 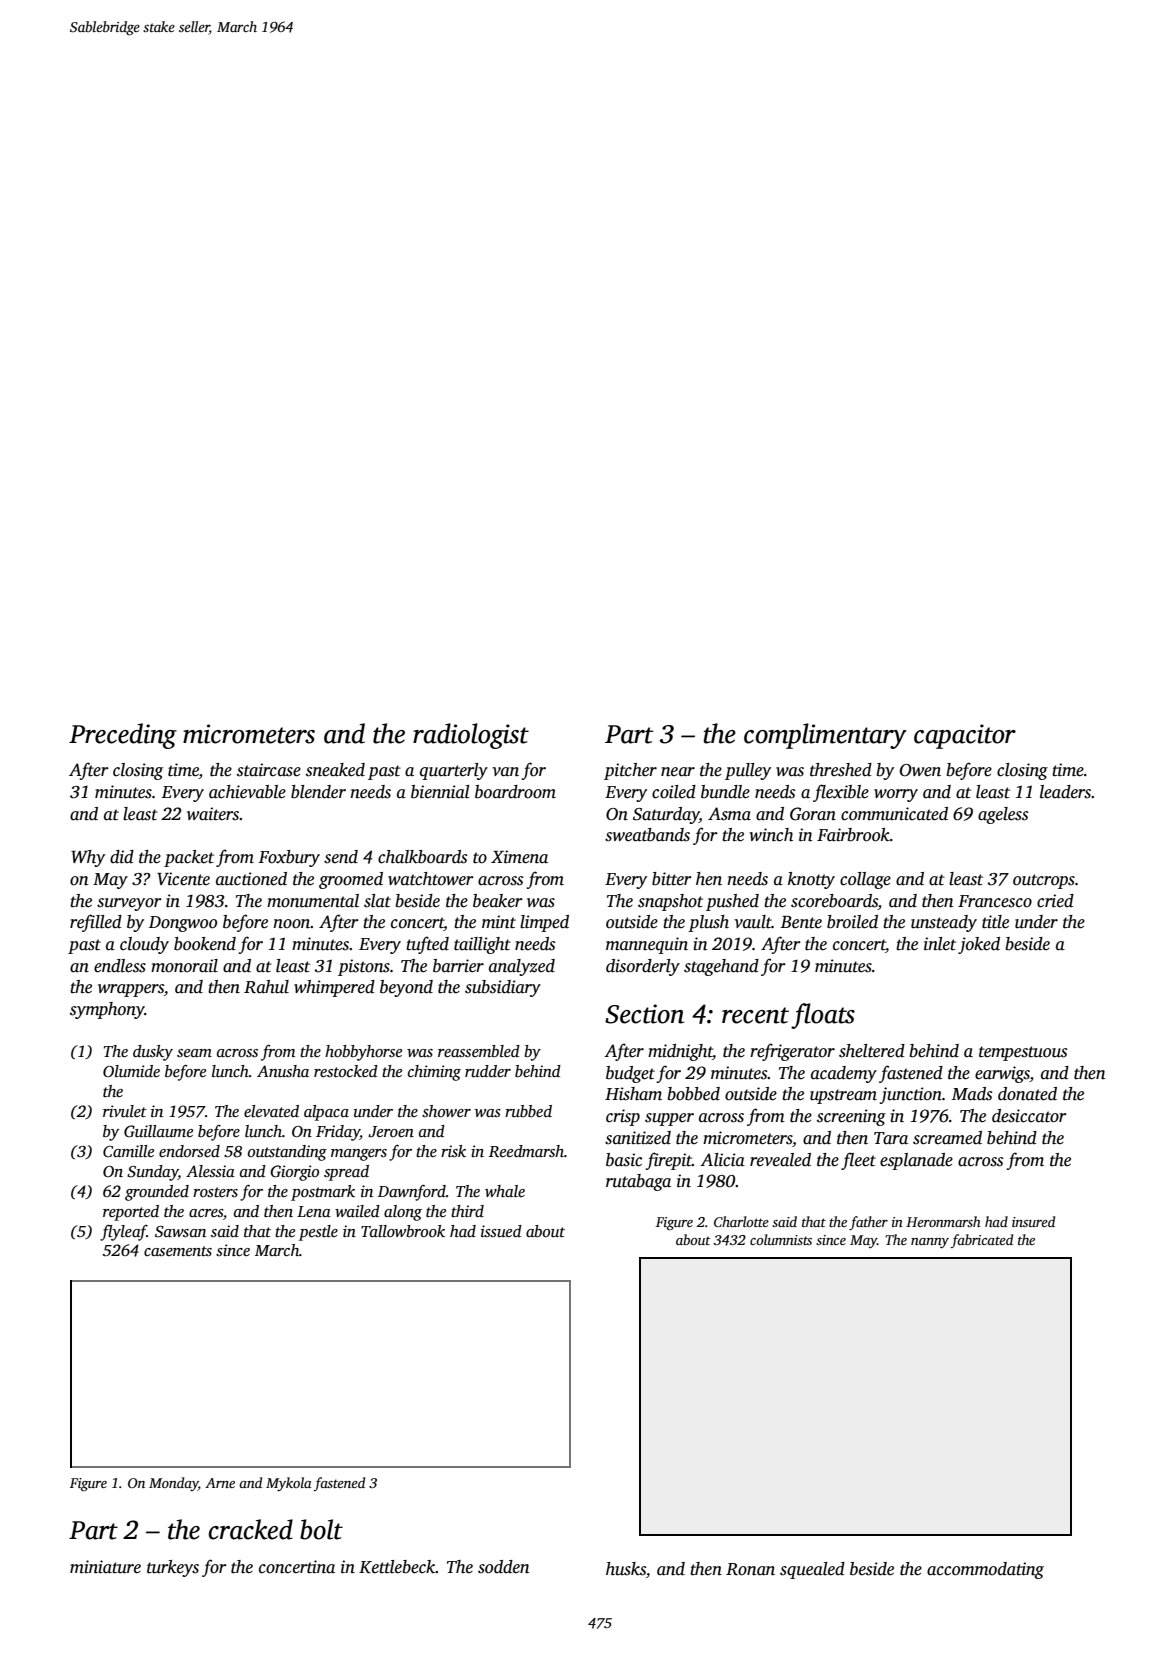 I want to click on flexible, so click(x=841, y=793).
